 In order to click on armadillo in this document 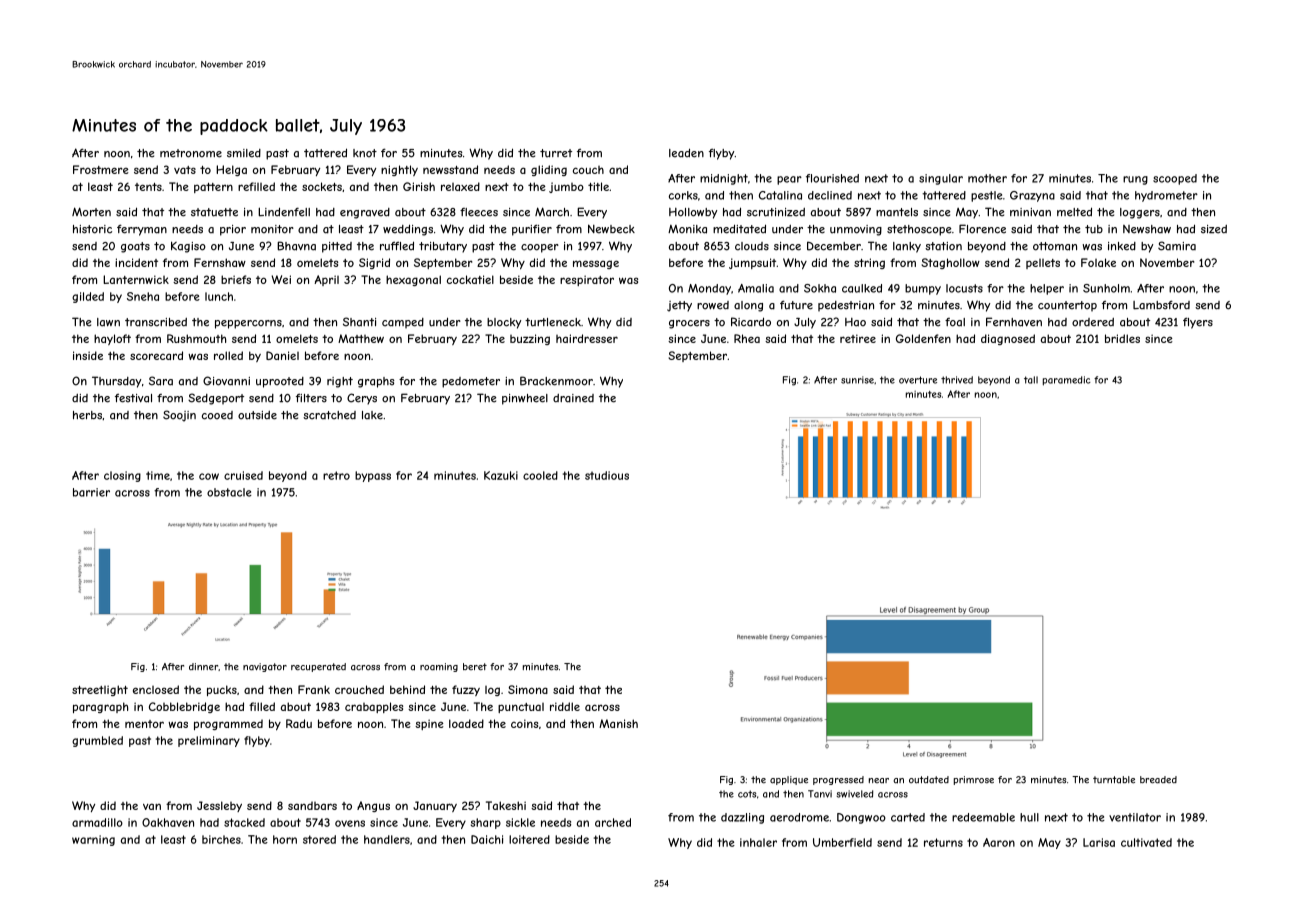, I will do `click(97, 822)`.
